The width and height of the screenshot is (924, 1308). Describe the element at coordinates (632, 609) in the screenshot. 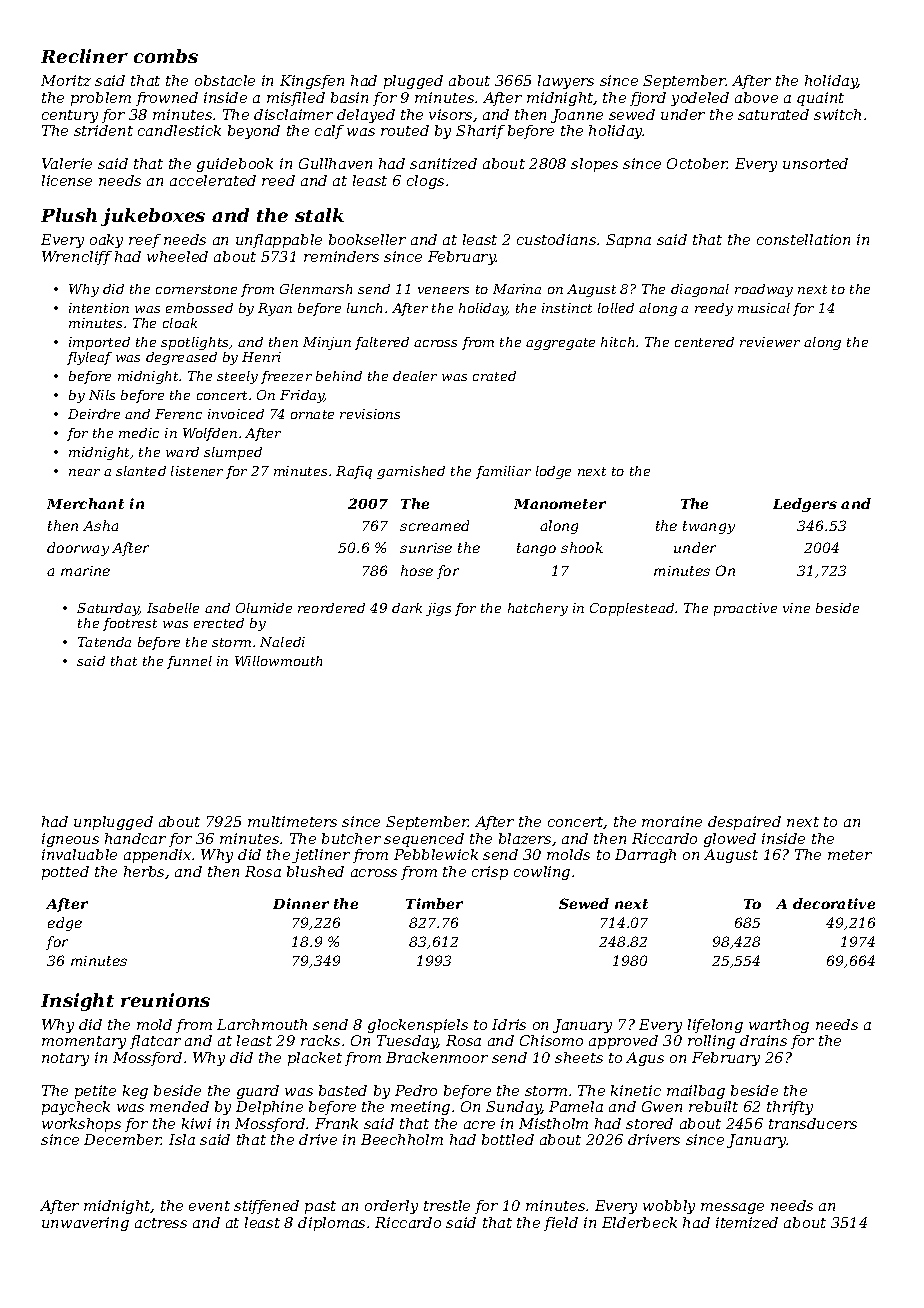

I see `Copplestead` at that location.
